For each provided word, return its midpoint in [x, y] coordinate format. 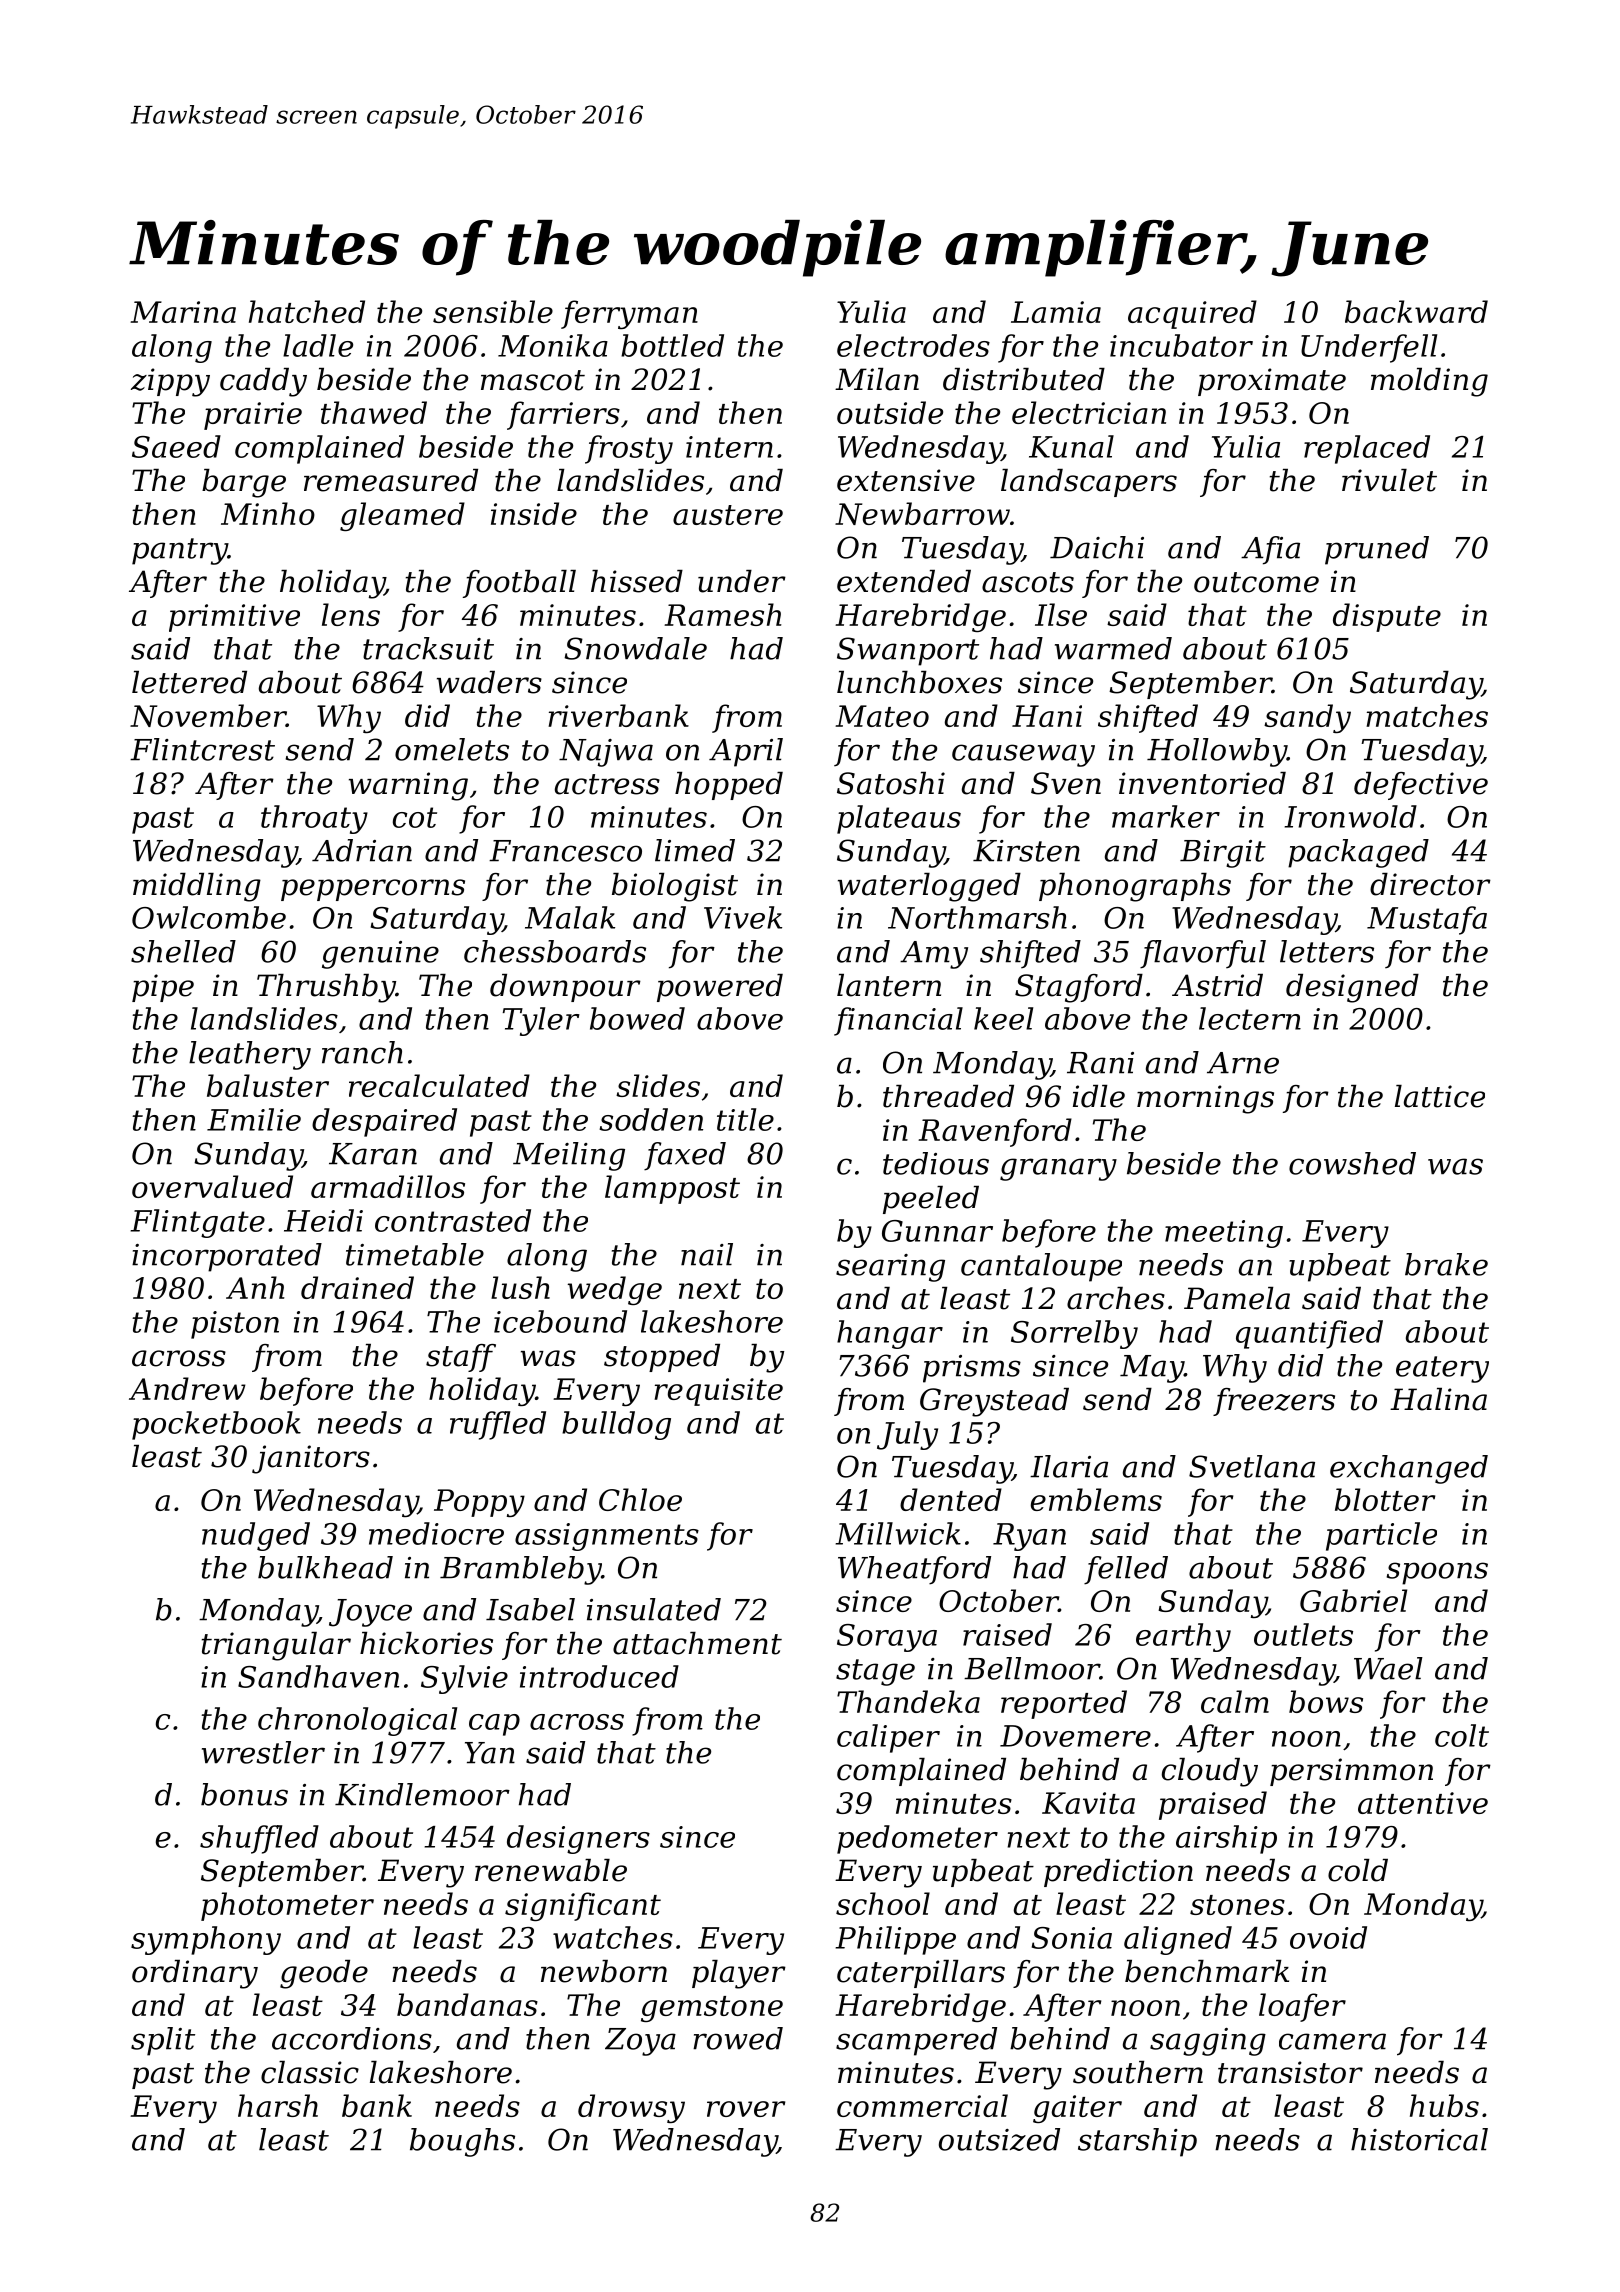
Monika [553, 345]
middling [197, 887]
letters [1327, 951]
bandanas [467, 2004]
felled [1126, 1570]
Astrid [1217, 985]
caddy [263, 382]
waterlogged [929, 887]
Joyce [370, 1613]
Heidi [323, 1220]
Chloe [640, 1499]
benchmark [1207, 1971]
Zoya [640, 2042]
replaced [1367, 449]
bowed [637, 1018]
